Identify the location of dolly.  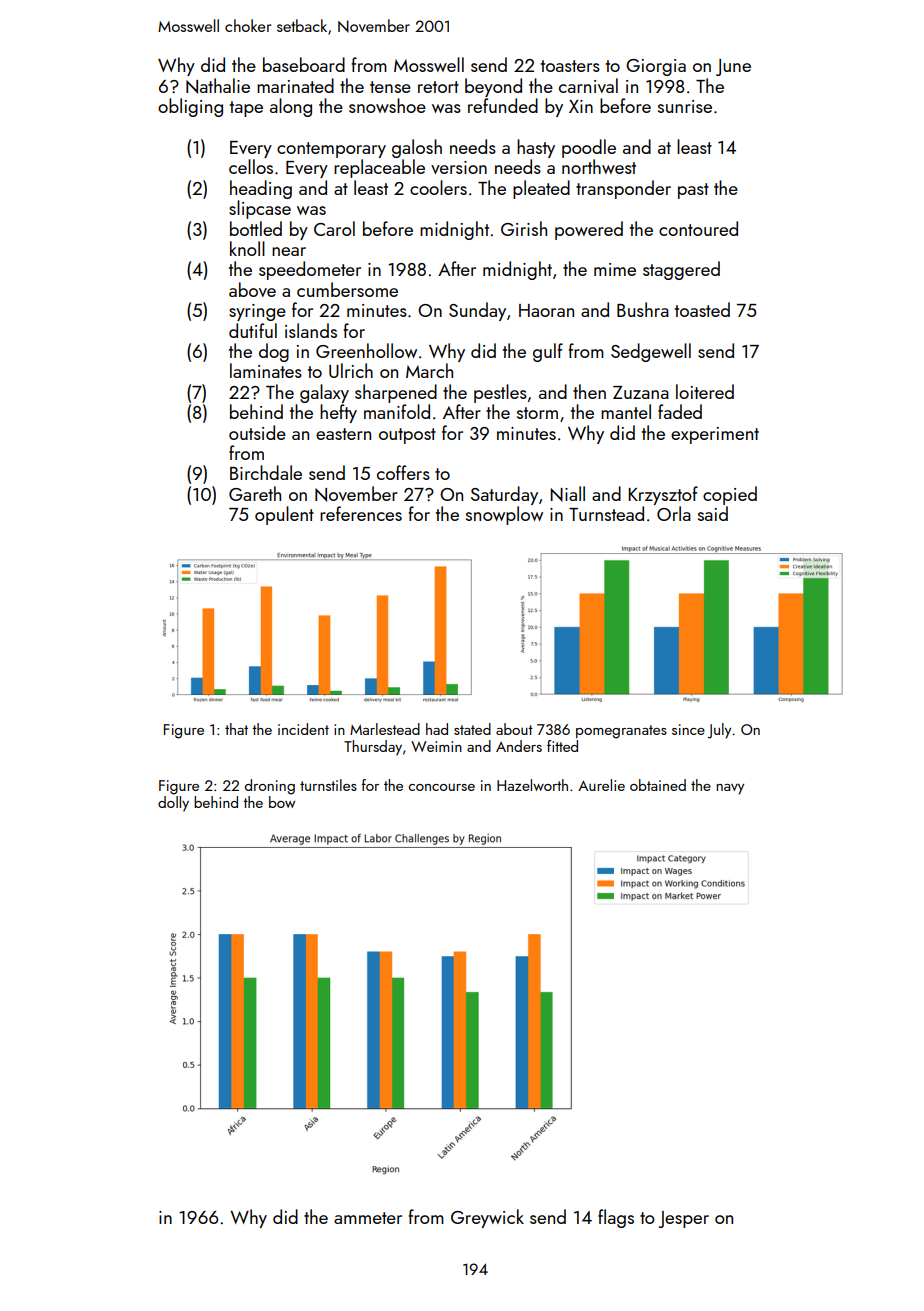
(173, 804).
